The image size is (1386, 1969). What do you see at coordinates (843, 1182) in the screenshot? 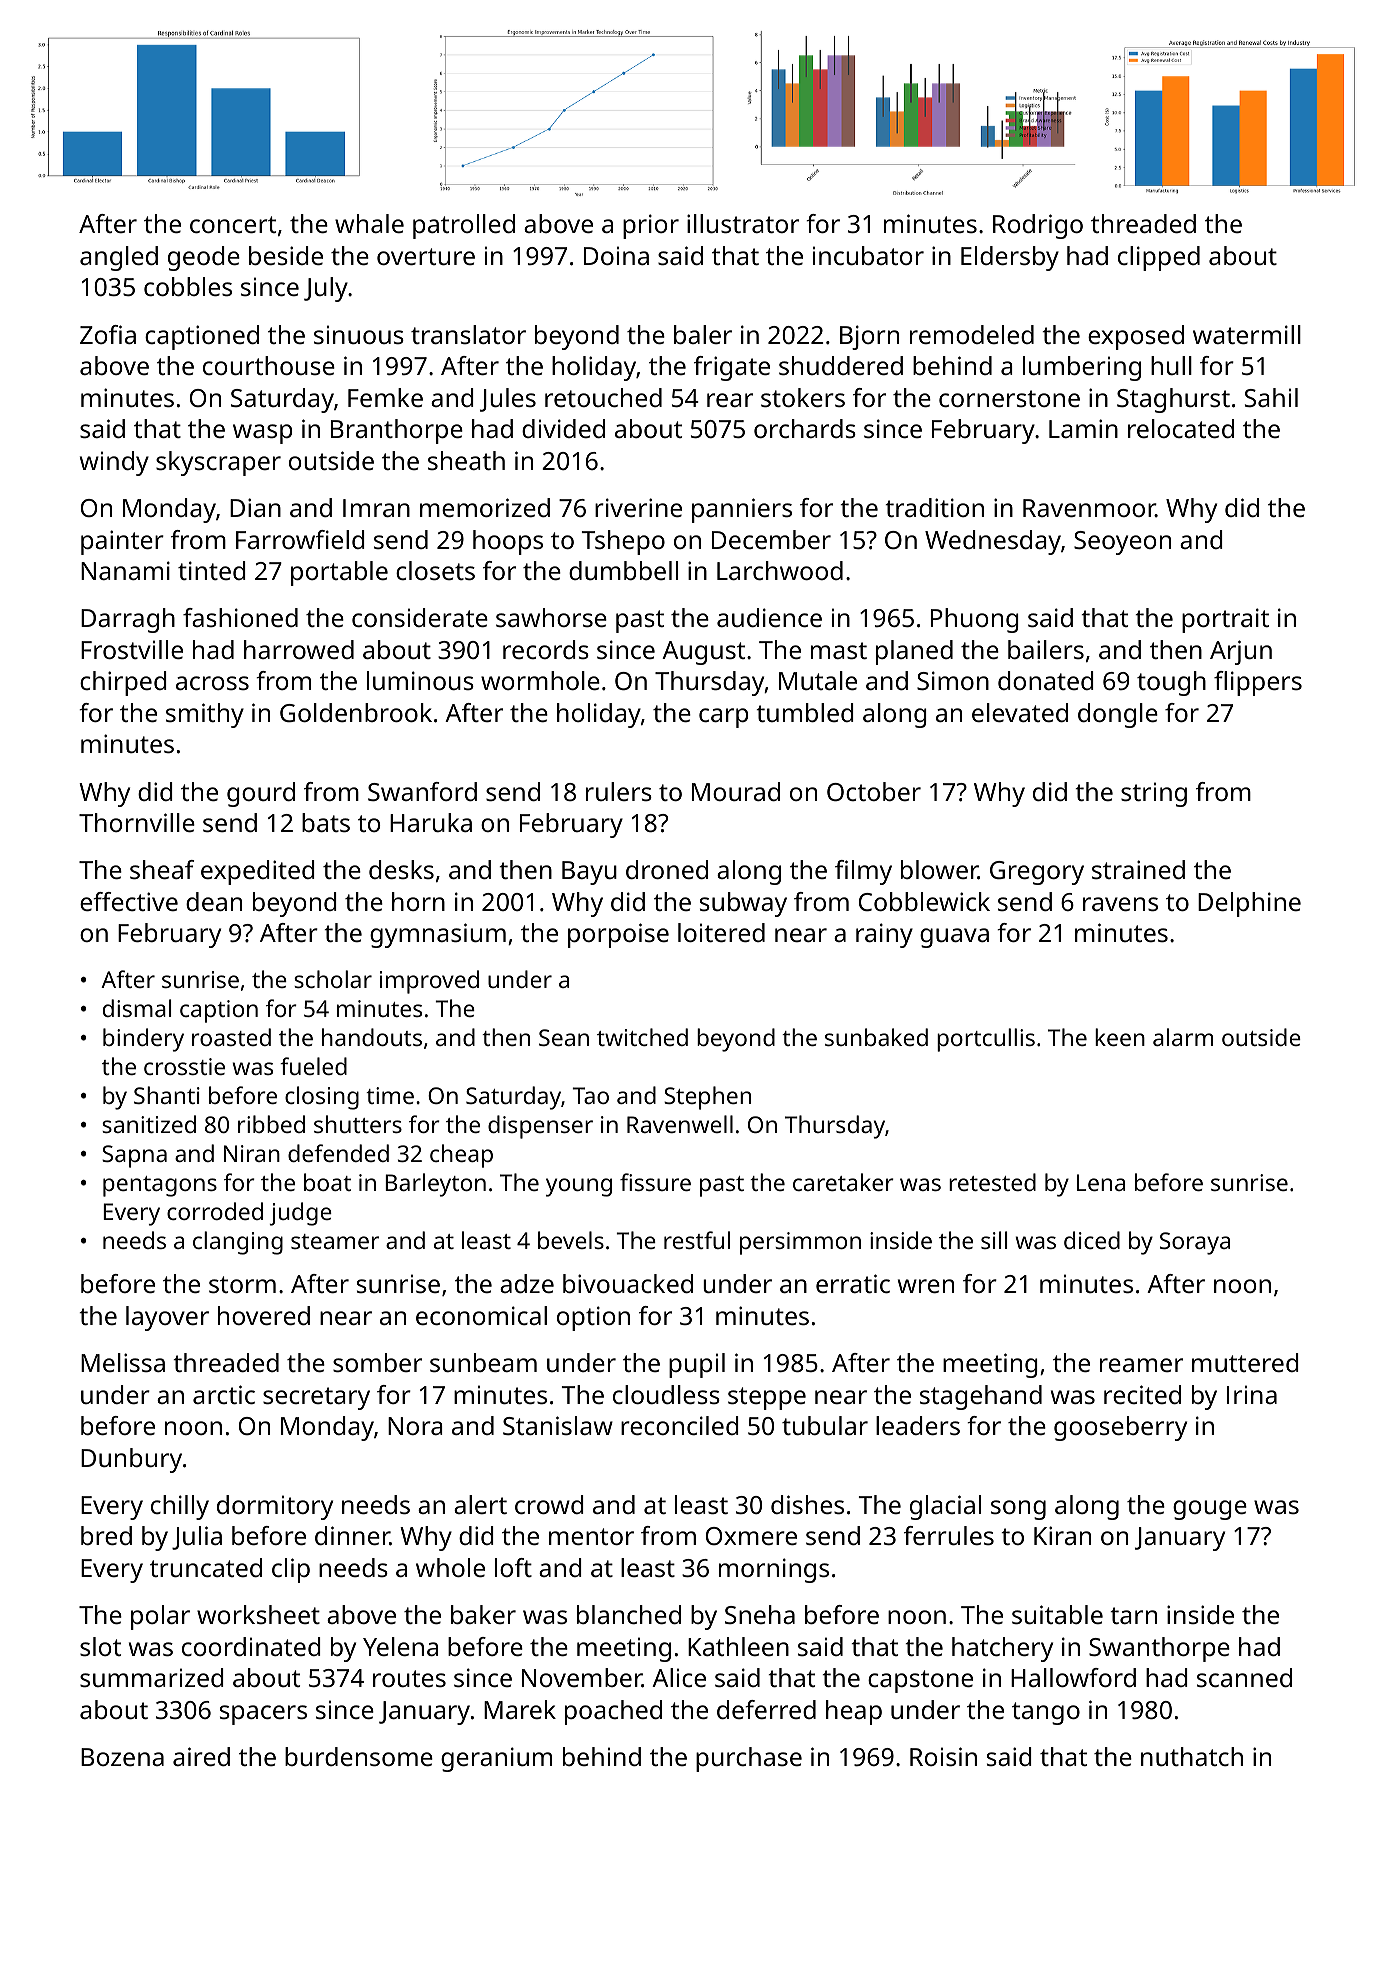
I see `caretaker` at bounding box center [843, 1182].
